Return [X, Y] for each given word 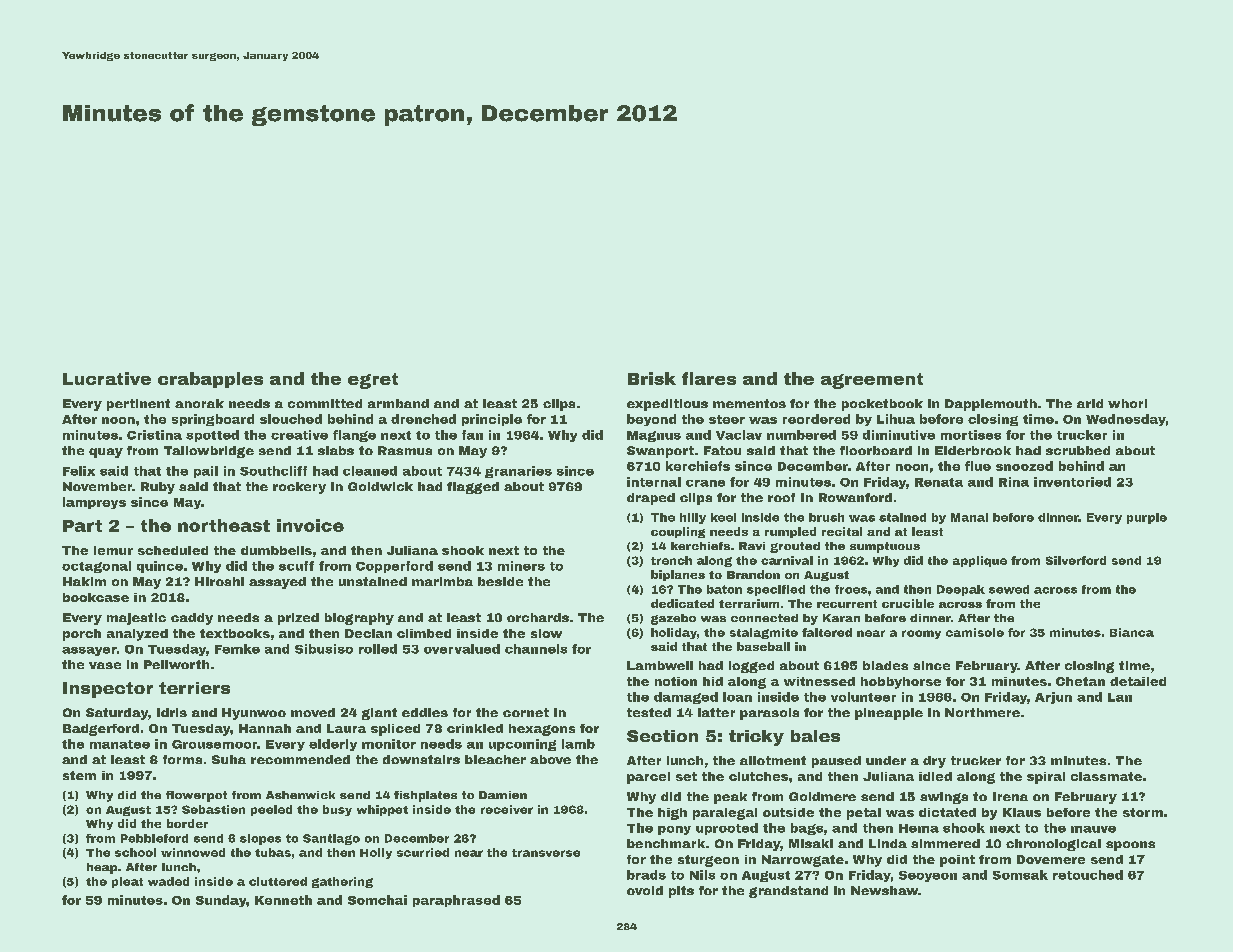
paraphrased [456, 901]
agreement [872, 381]
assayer [89, 651]
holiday [674, 633]
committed [325, 403]
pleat [127, 882]
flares [709, 378]
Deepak [961, 590]
